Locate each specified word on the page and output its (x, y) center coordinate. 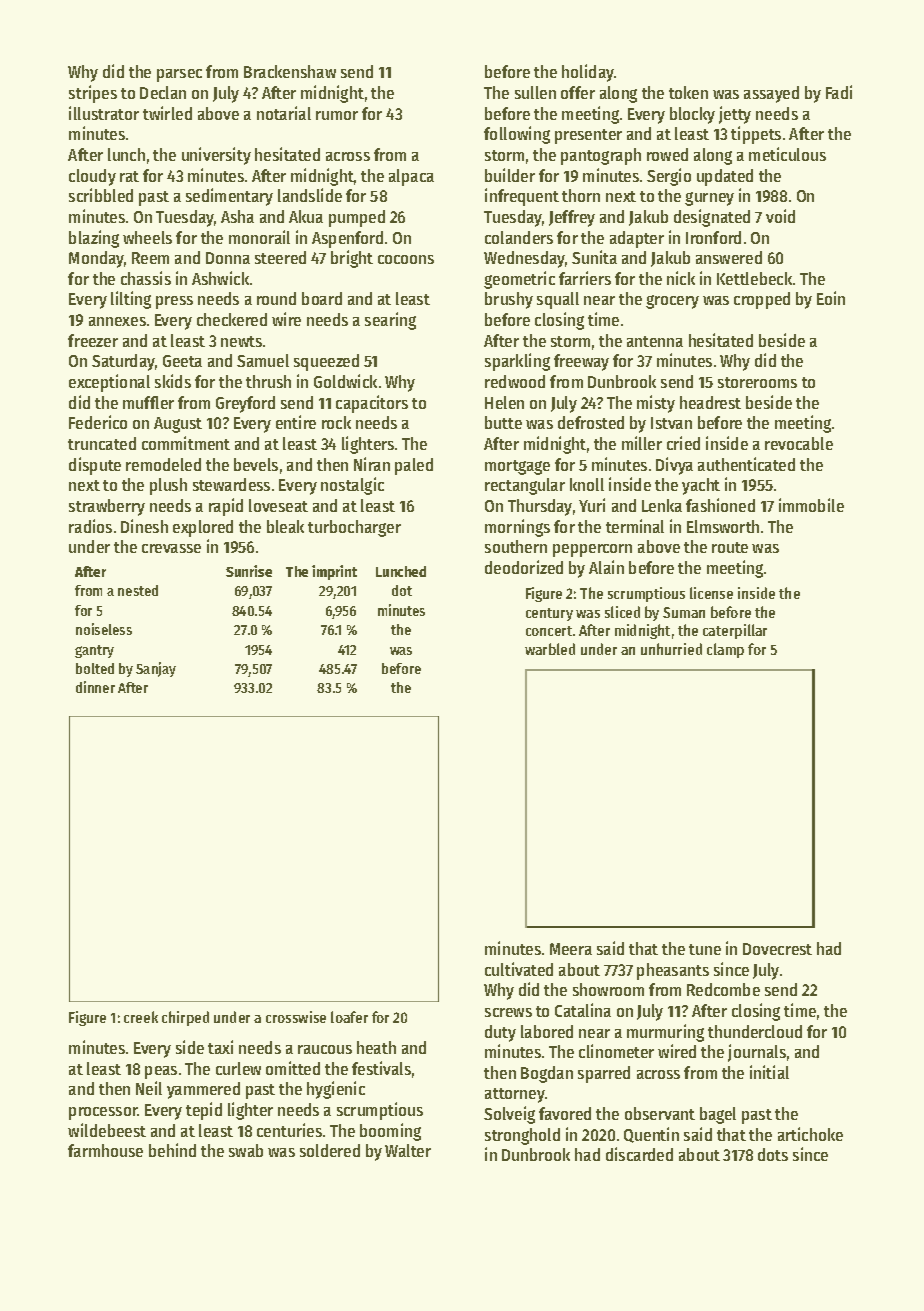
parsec (179, 75)
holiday (588, 73)
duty (500, 1033)
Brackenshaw (290, 71)
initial (769, 1072)
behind (172, 1150)
